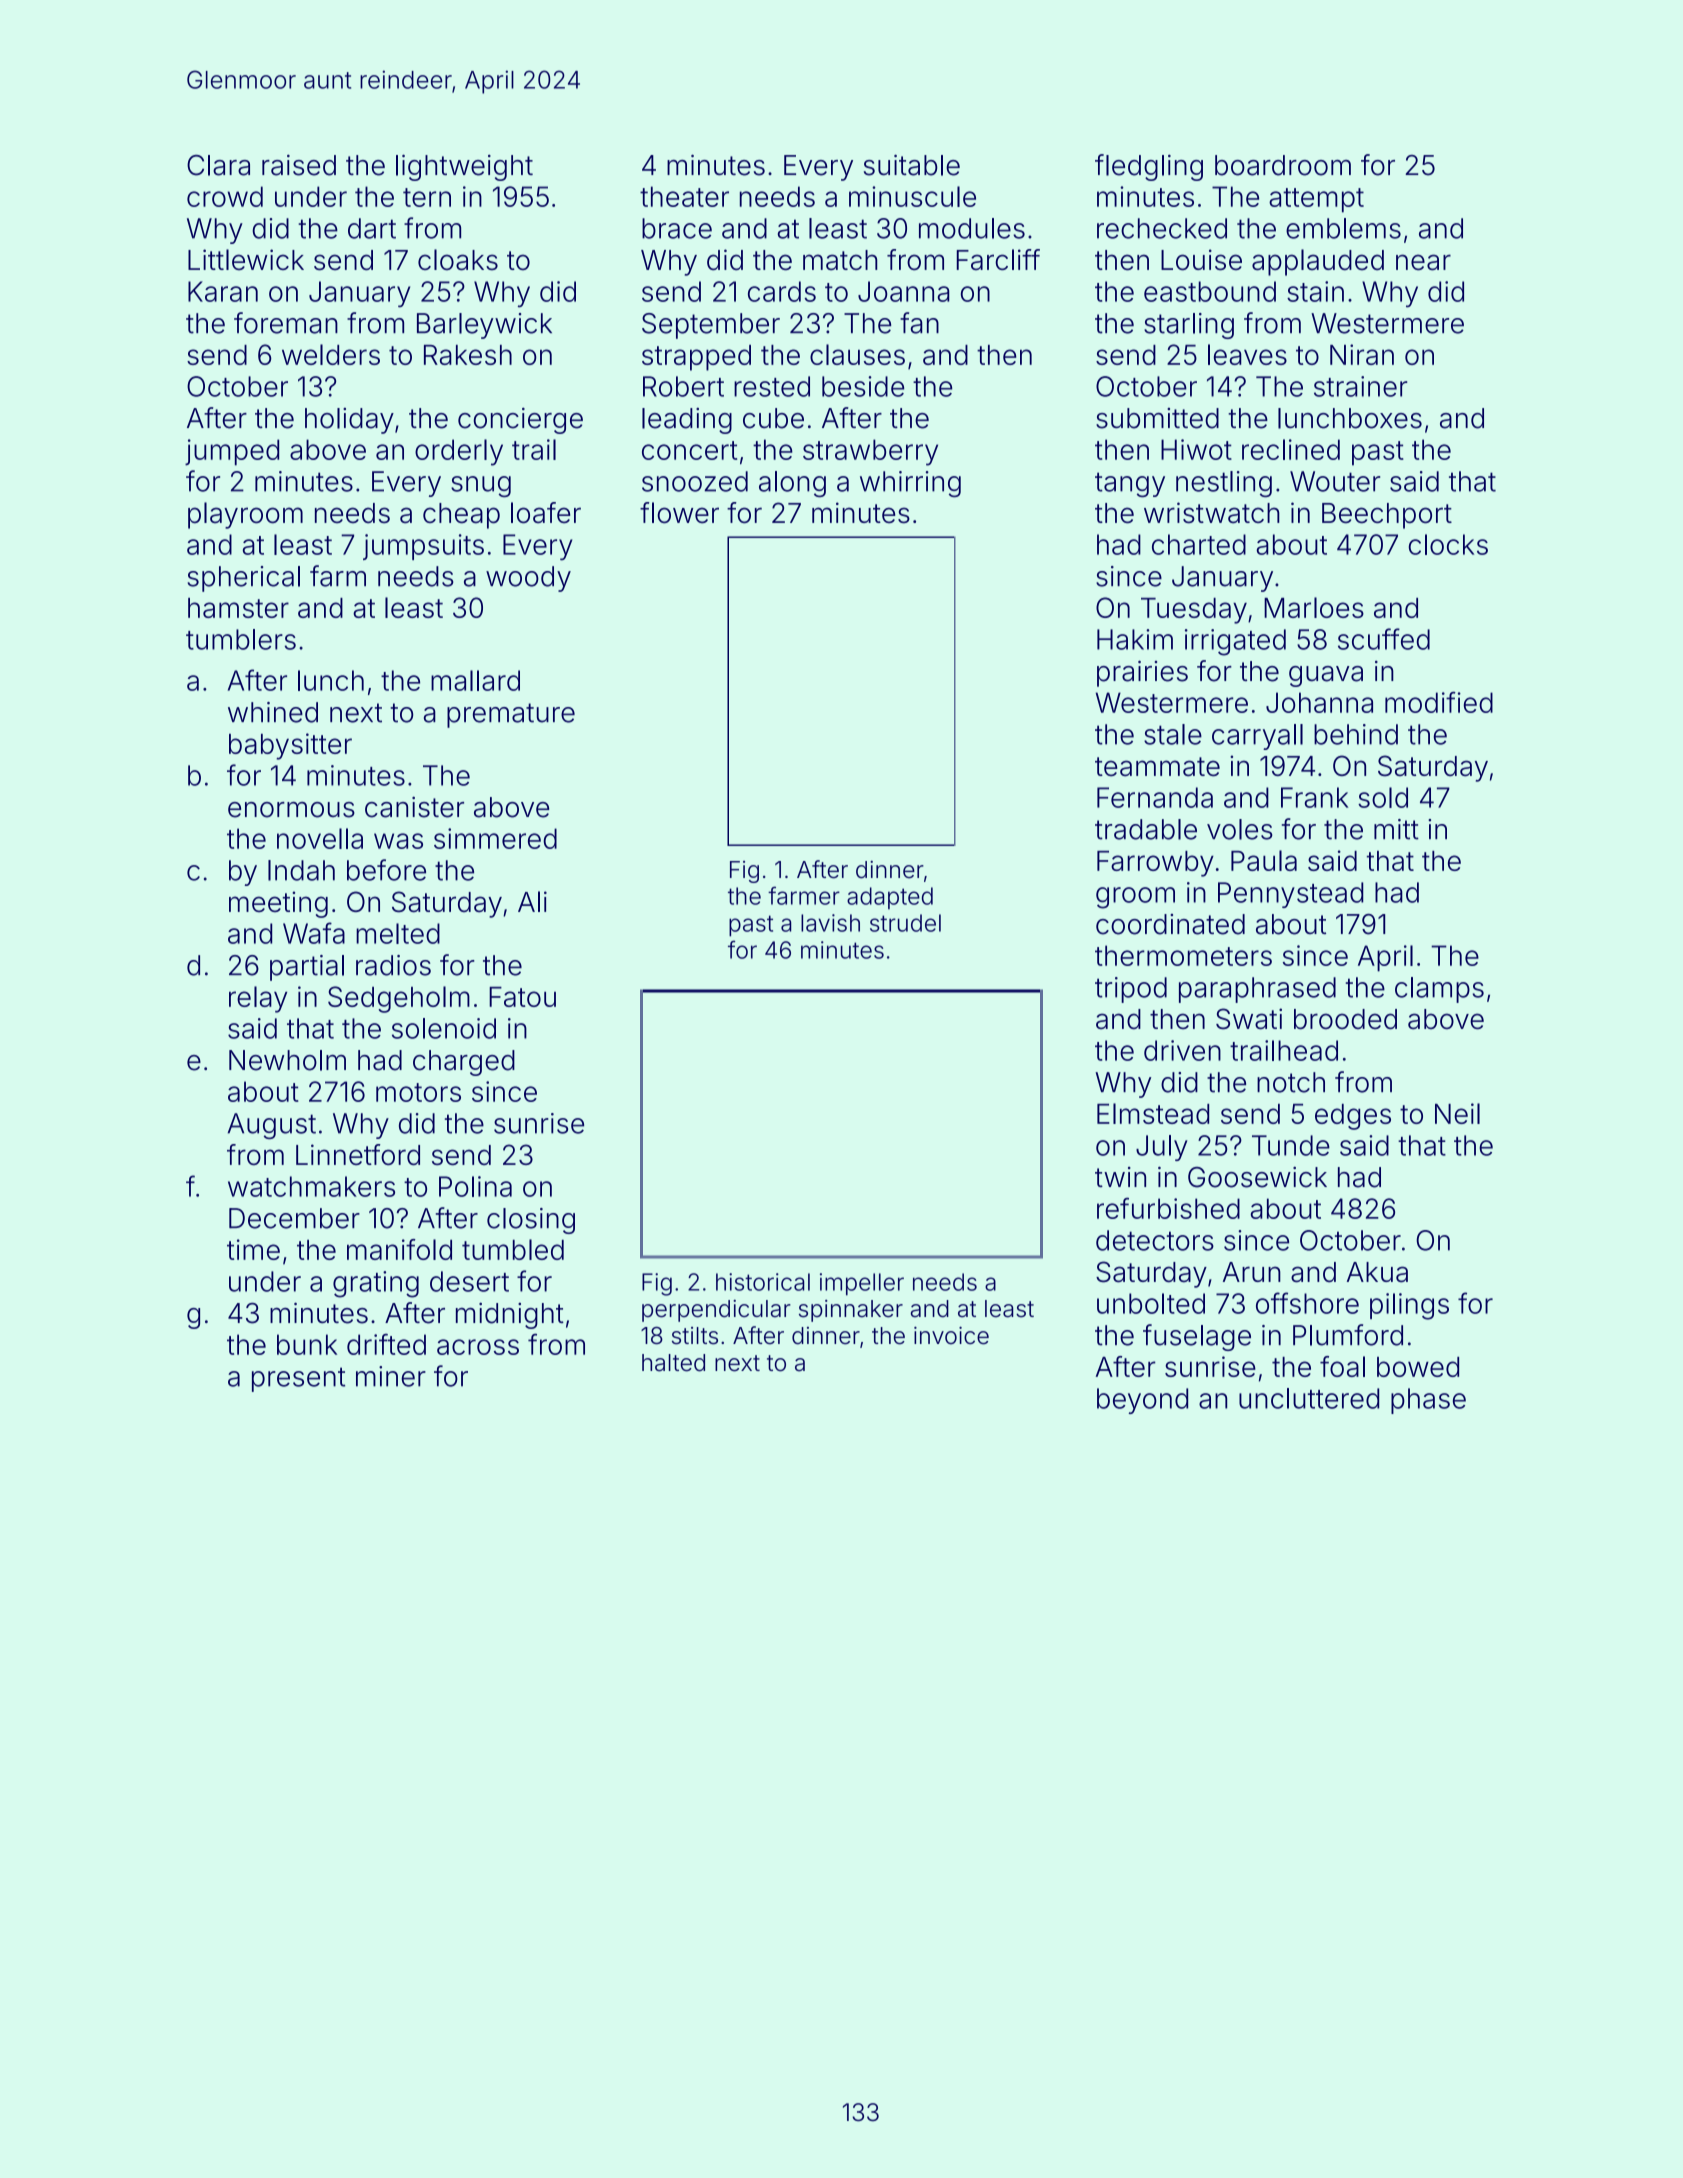 This page has width=1683, height=2178. What do you see at coordinates (238, 608) in the page?
I see `hamster` at bounding box center [238, 608].
